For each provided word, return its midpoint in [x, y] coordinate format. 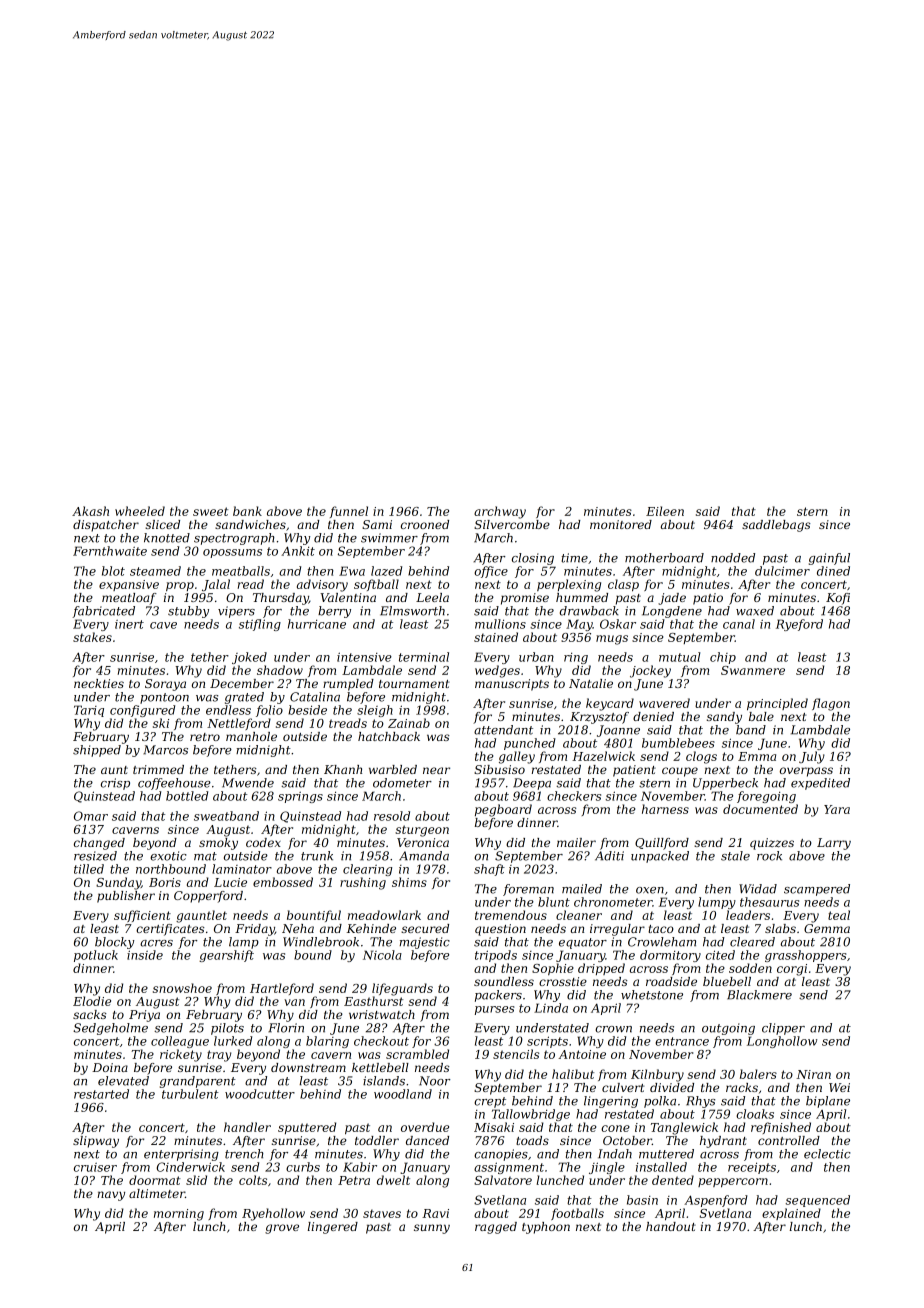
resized [95, 856]
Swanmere [753, 670]
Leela [432, 597]
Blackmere [759, 995]
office [491, 572]
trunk [317, 856]
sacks [90, 1014]
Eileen [665, 511]
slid [196, 1180]
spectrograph [234, 539]
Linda [551, 1008]
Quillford [662, 844]
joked [249, 658]
